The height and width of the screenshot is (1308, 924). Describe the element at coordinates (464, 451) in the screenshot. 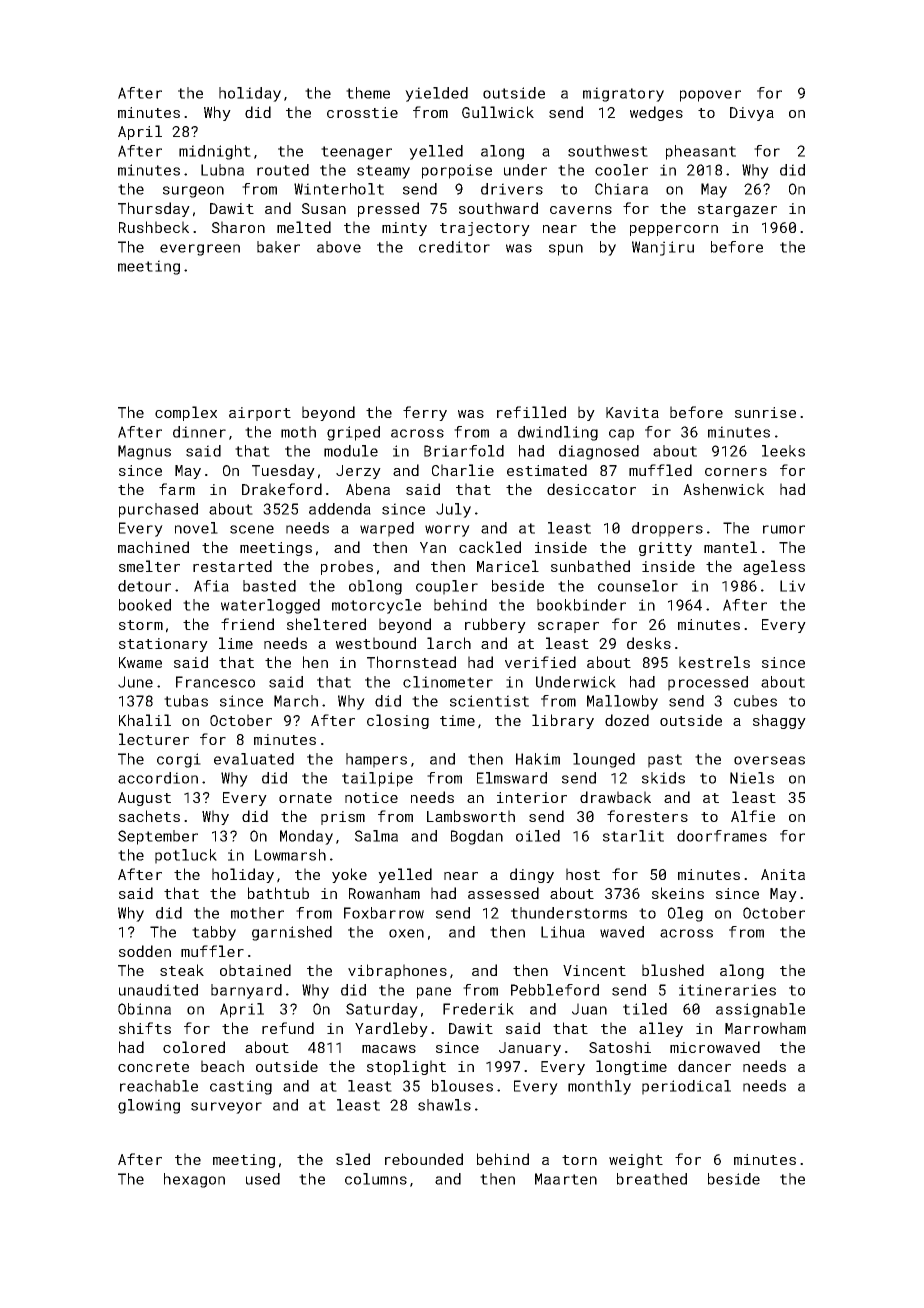

I see `Briarfold` at that location.
